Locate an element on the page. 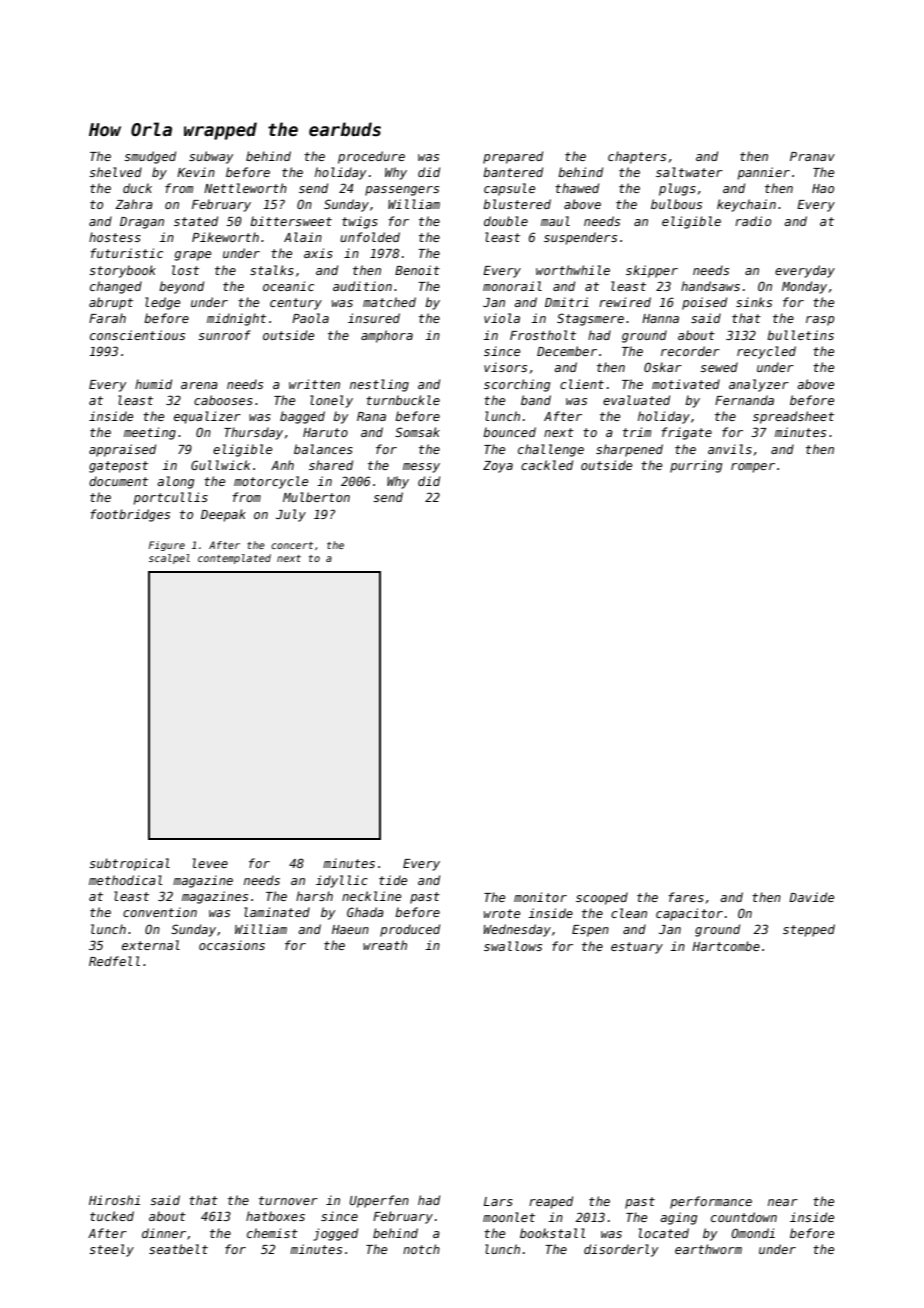 Image resolution: width=924 pixels, height=1308 pixels. shelved is located at coordinates (115, 172).
